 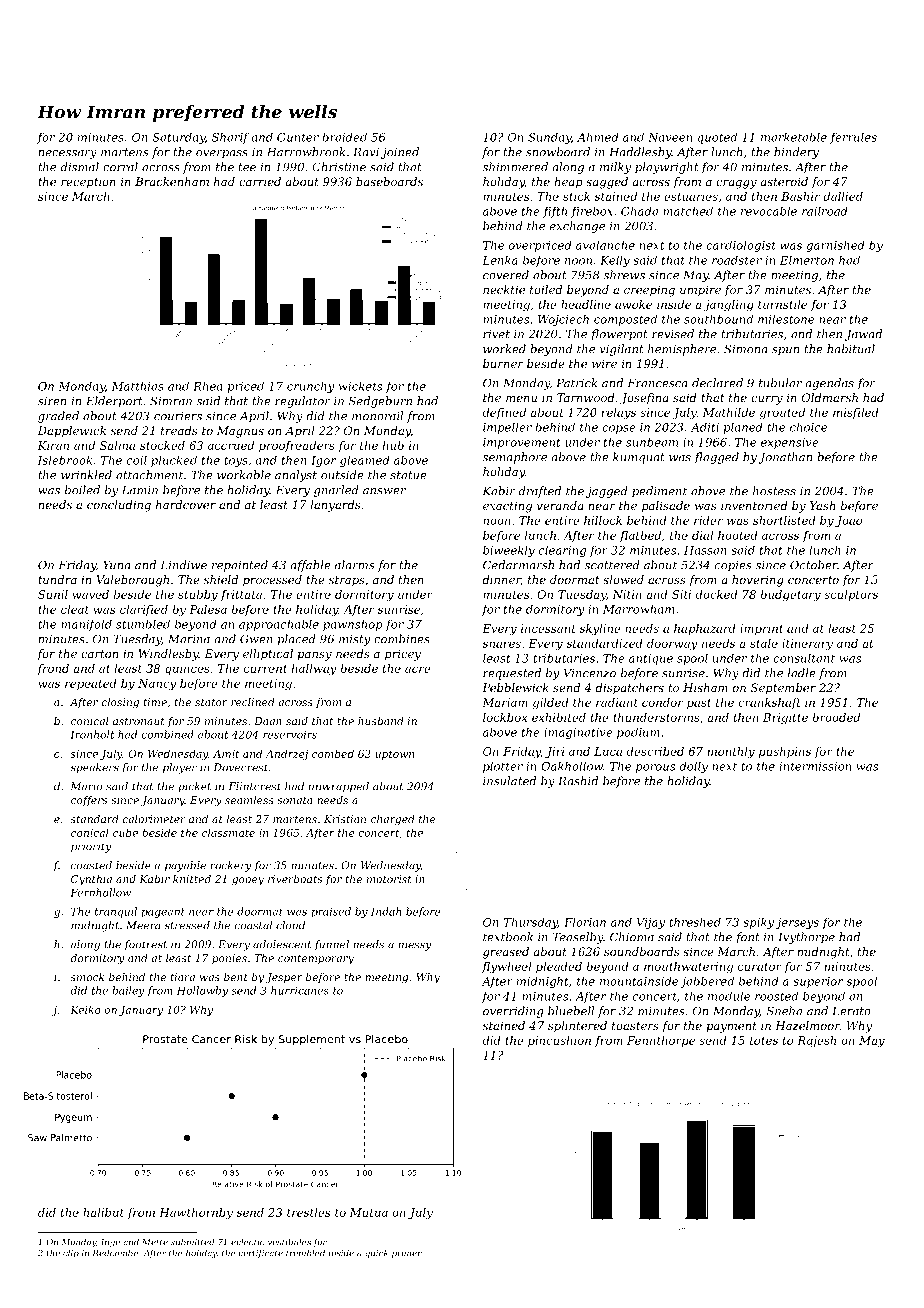 What do you see at coordinates (651, 659) in the screenshot?
I see `antique` at bounding box center [651, 659].
